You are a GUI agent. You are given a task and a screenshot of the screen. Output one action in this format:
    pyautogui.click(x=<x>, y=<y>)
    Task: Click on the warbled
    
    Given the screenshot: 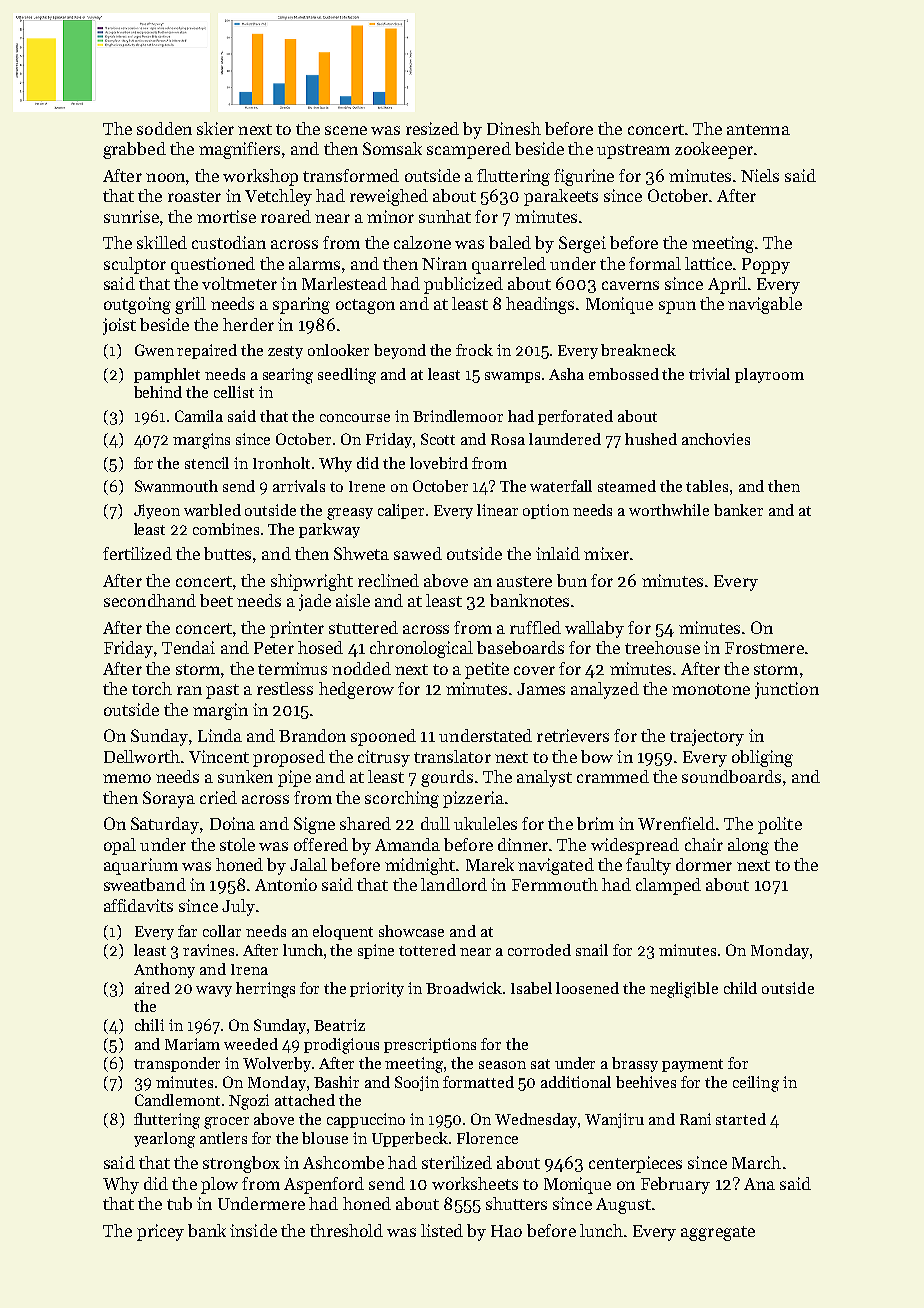 What is the action you would take?
    pyautogui.click(x=212, y=510)
